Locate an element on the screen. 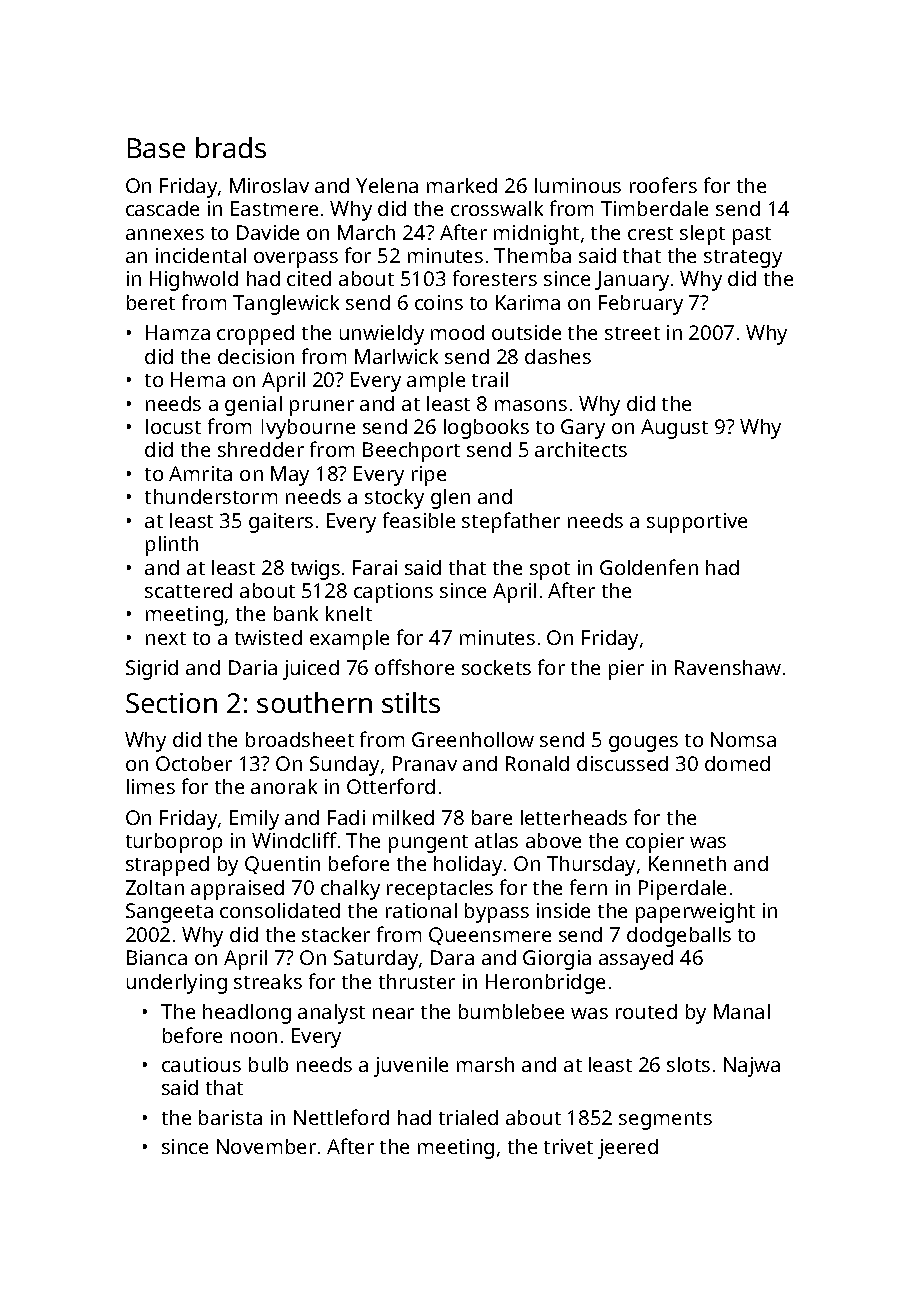  sockets is located at coordinates (496, 667).
